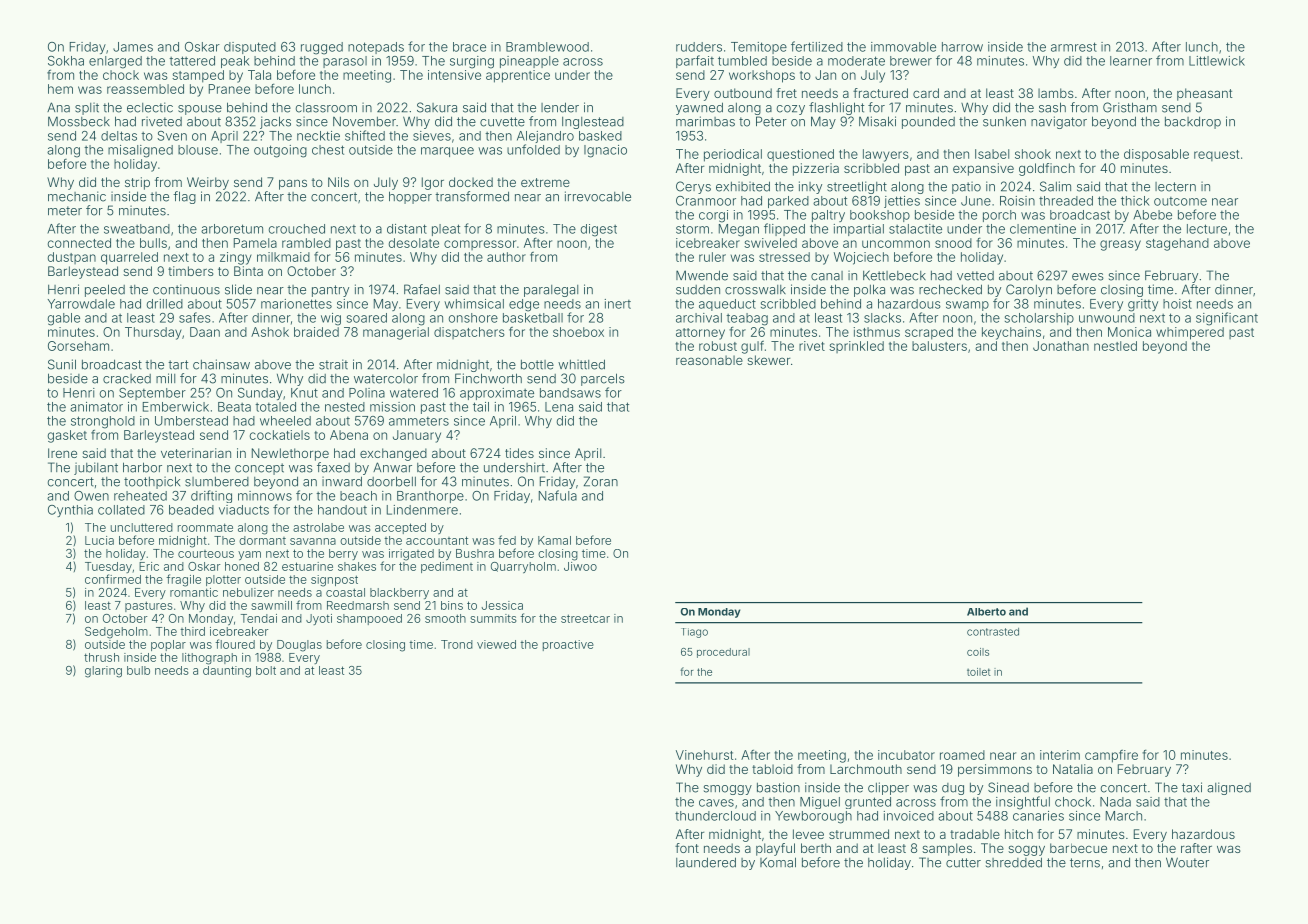 This screenshot has width=1308, height=924. I want to click on rudders, so click(699, 47).
